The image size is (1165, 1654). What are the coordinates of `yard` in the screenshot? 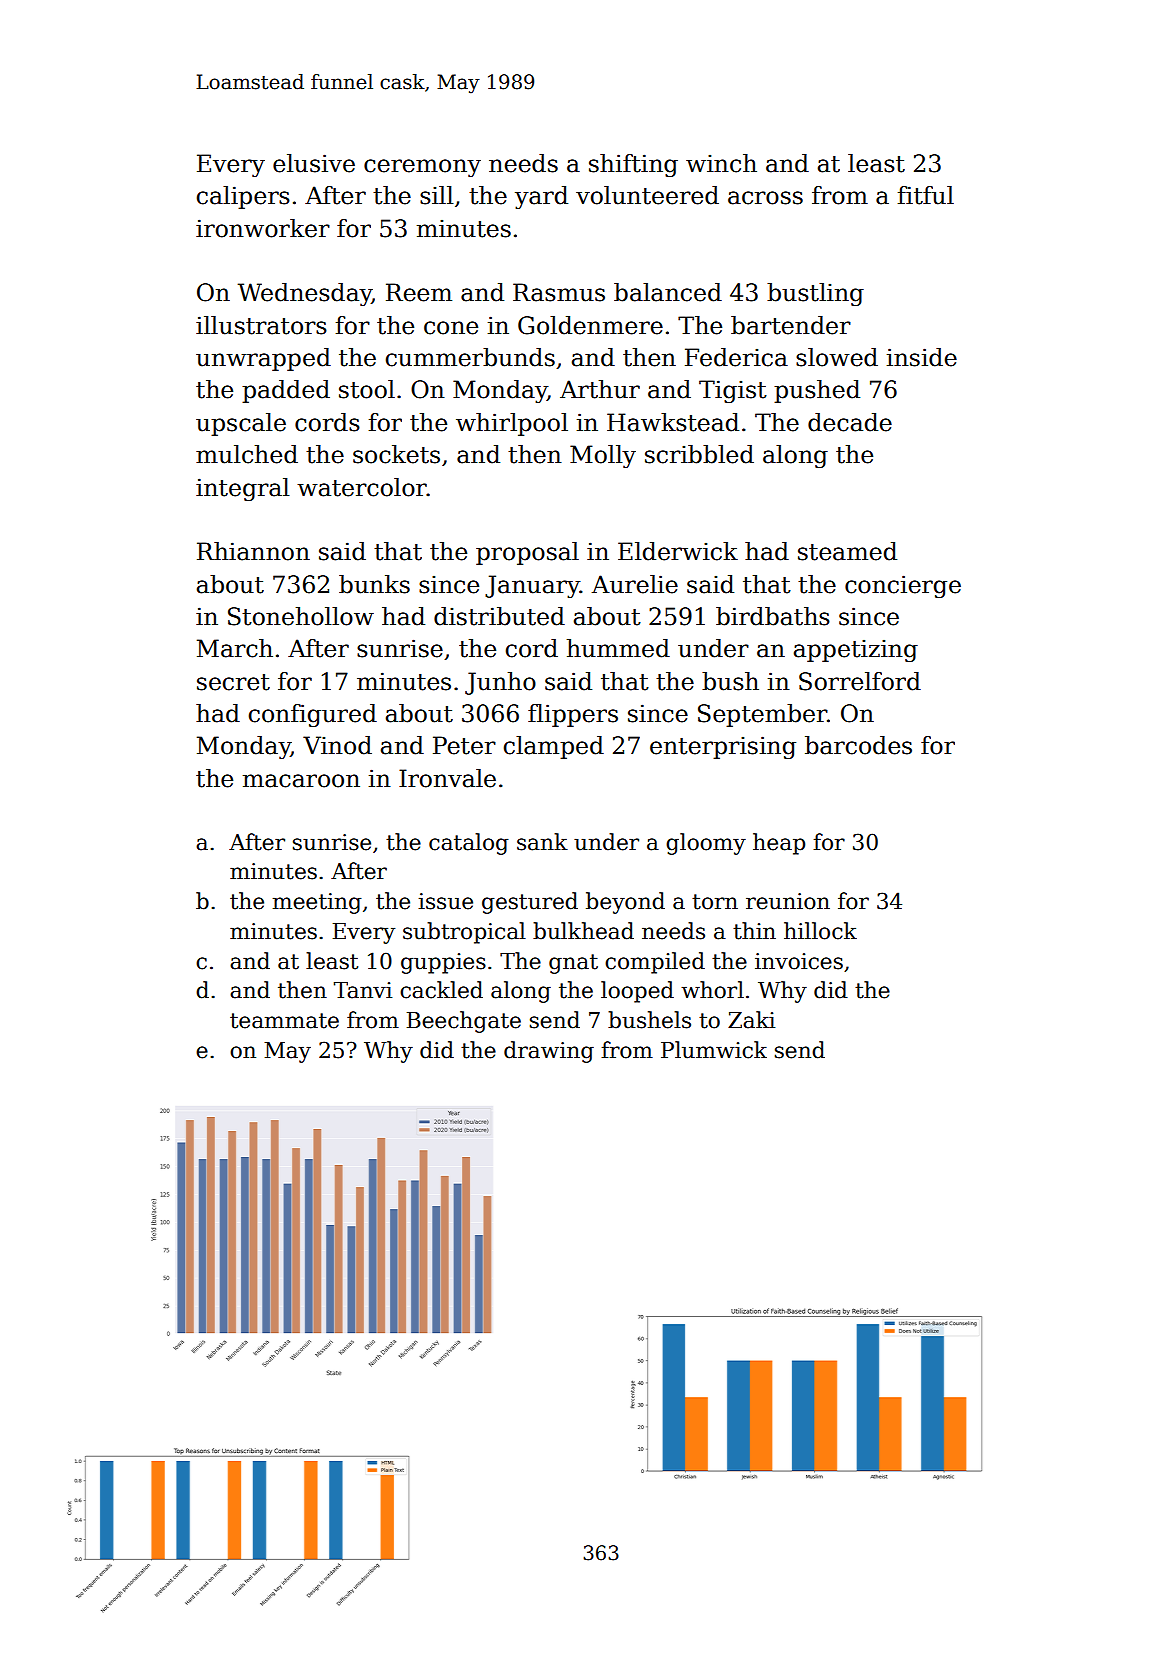 It's located at (541, 197).
